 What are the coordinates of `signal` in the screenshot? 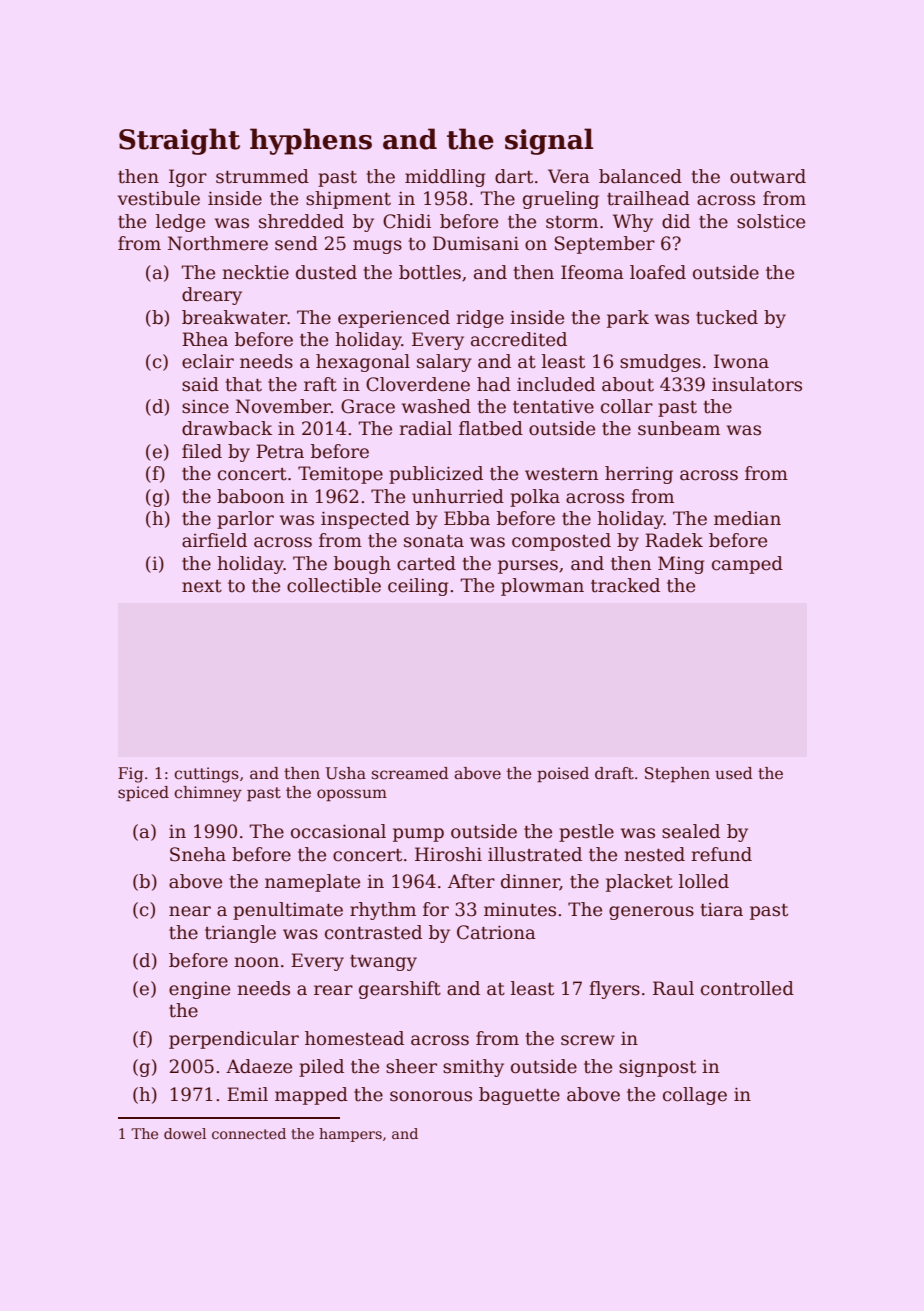 It's located at (549, 141).
